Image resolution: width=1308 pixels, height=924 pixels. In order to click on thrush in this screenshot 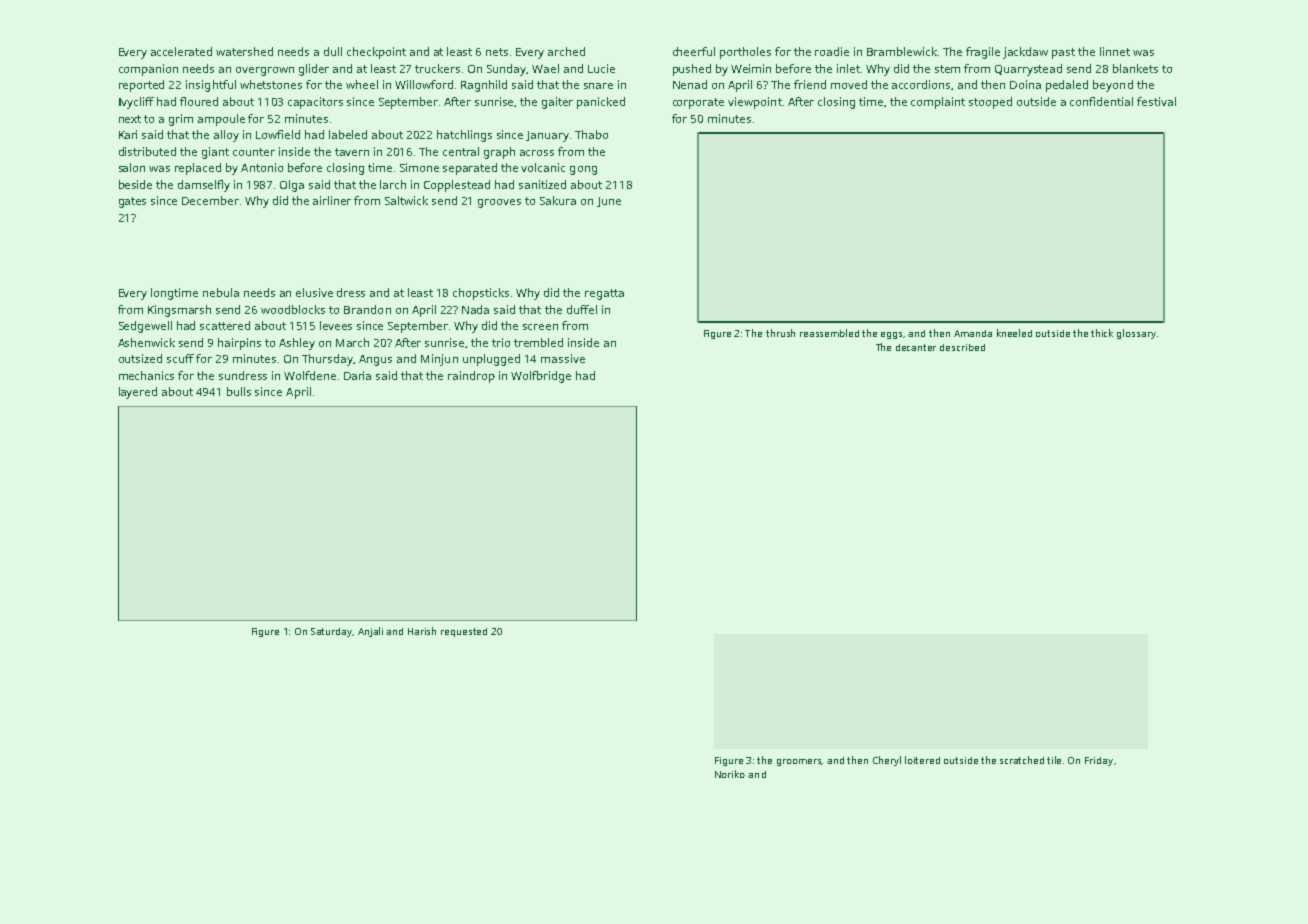, I will do `click(780, 333)`.
